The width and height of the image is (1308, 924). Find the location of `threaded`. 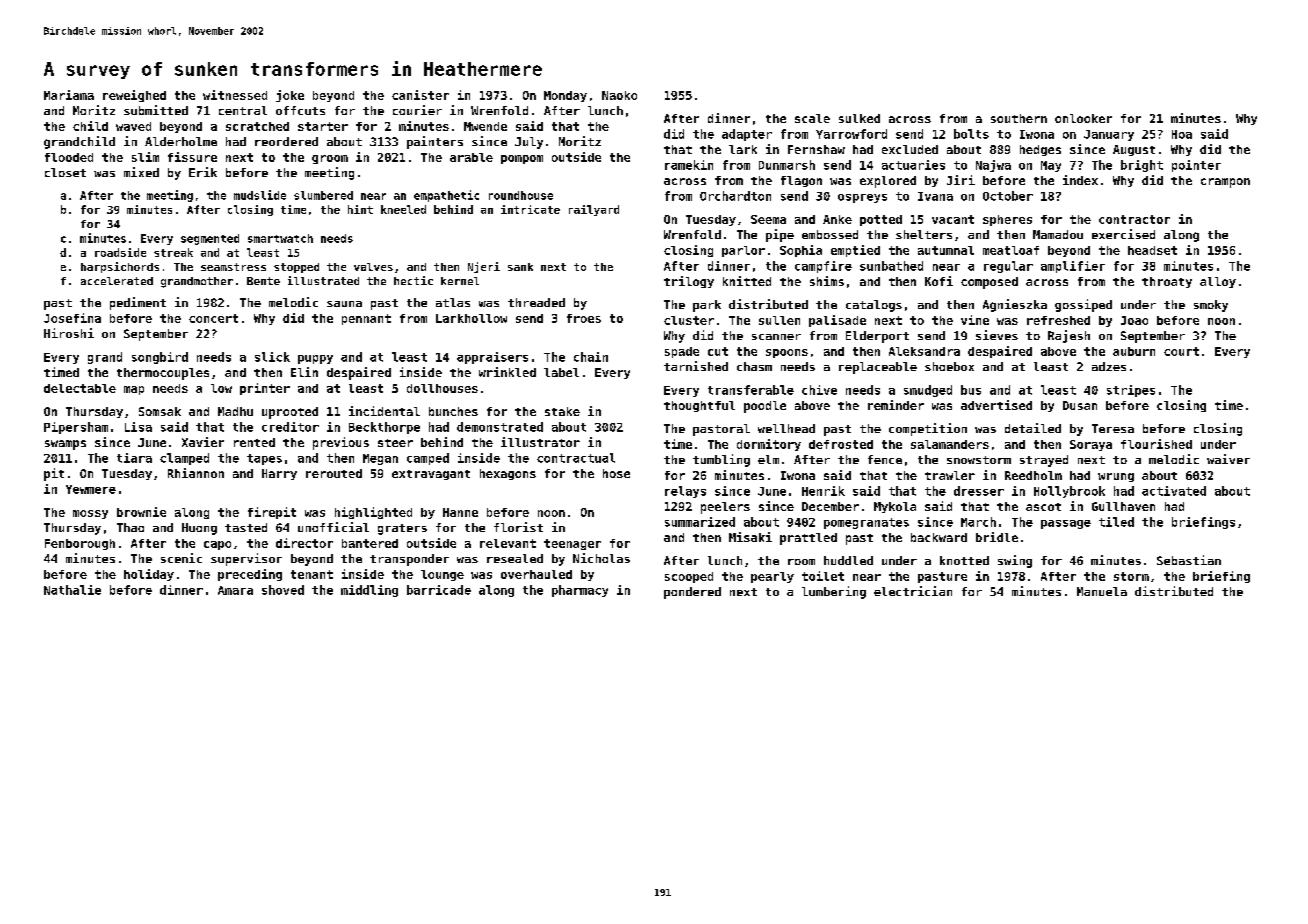

threaded is located at coordinates (536, 302).
